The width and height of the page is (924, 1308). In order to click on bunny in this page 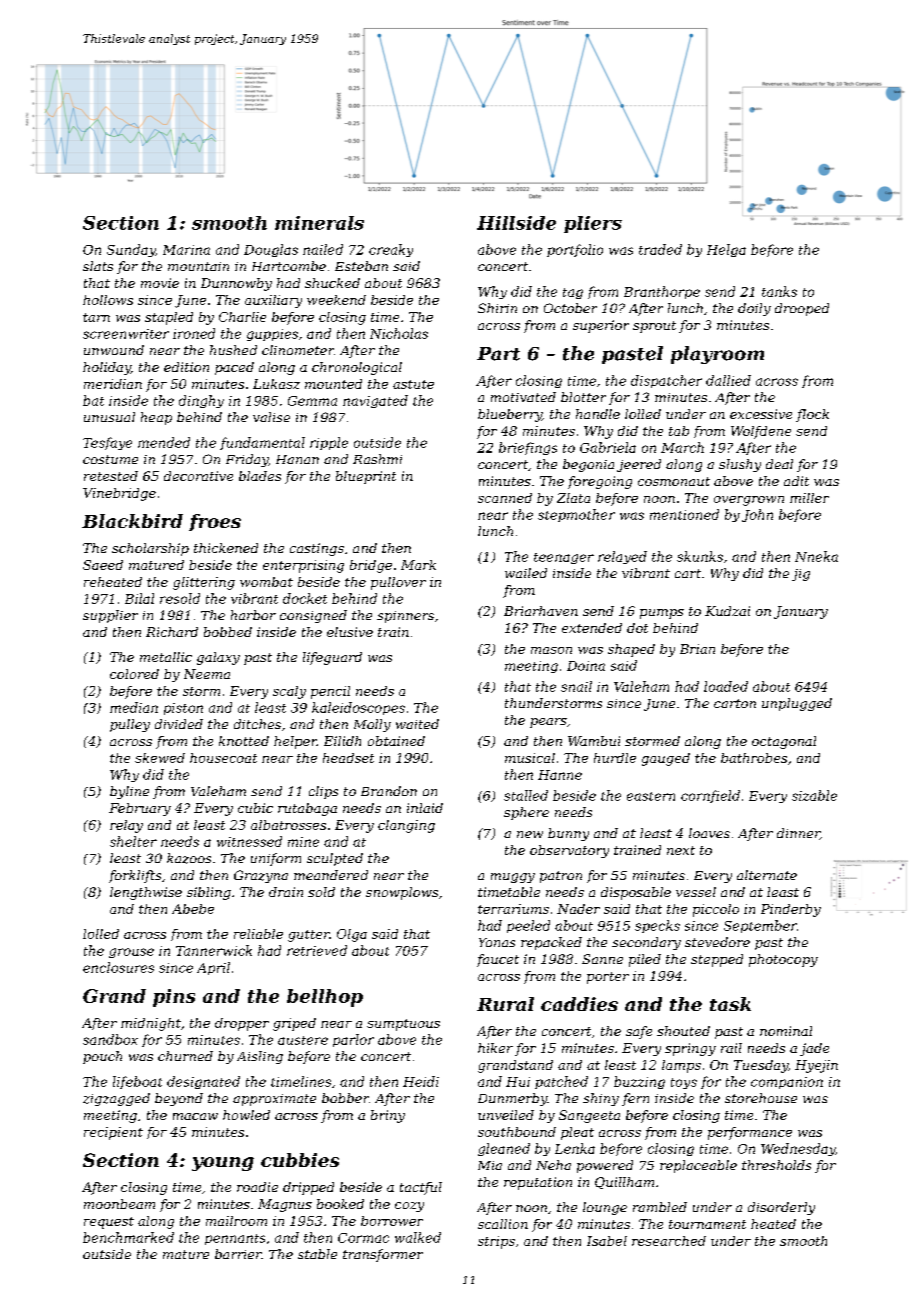, I will do `click(568, 834)`.
